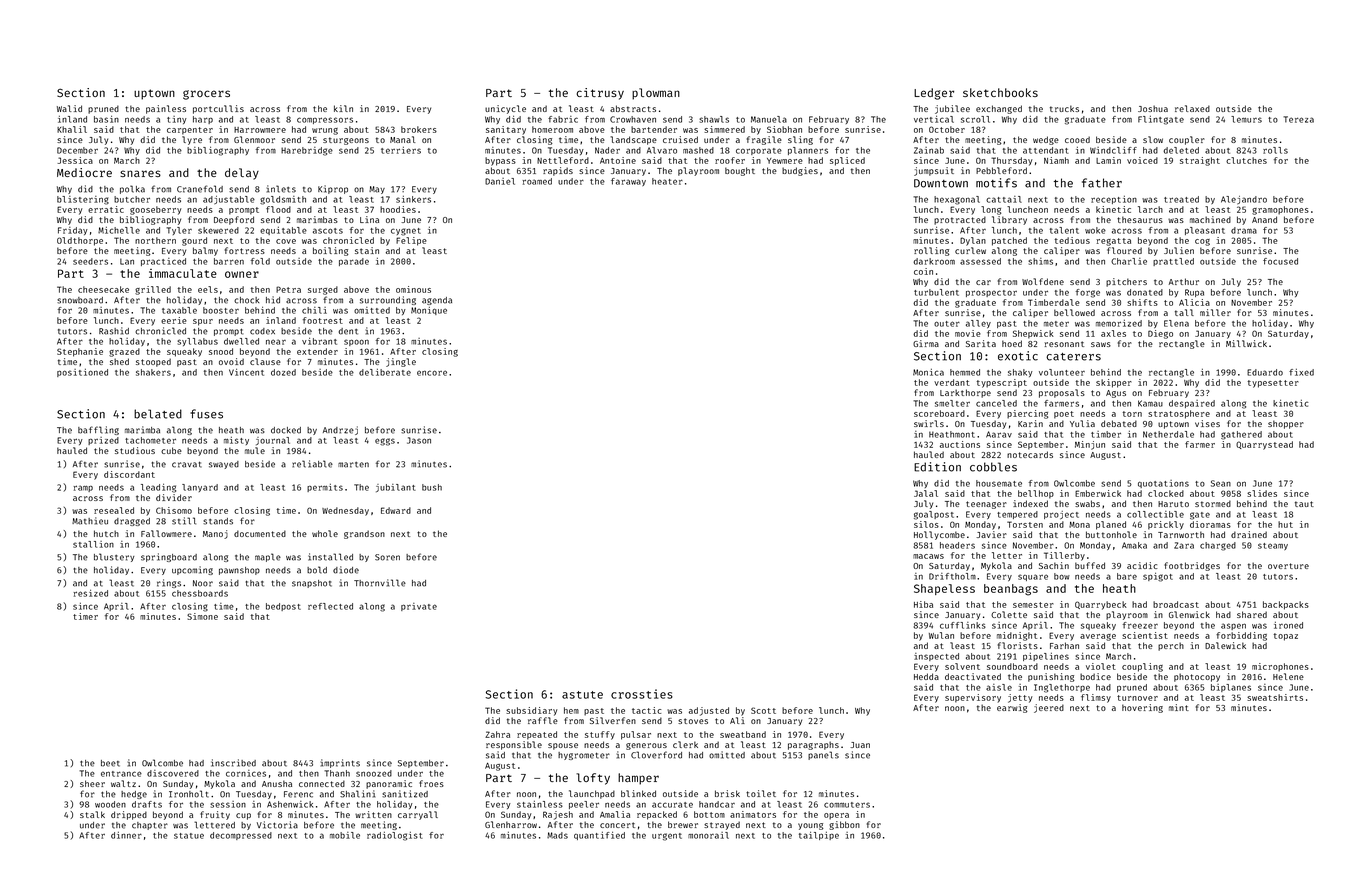 Image resolution: width=1372 pixels, height=887 pixels. What do you see at coordinates (106, 119) in the page?
I see `basin` at bounding box center [106, 119].
